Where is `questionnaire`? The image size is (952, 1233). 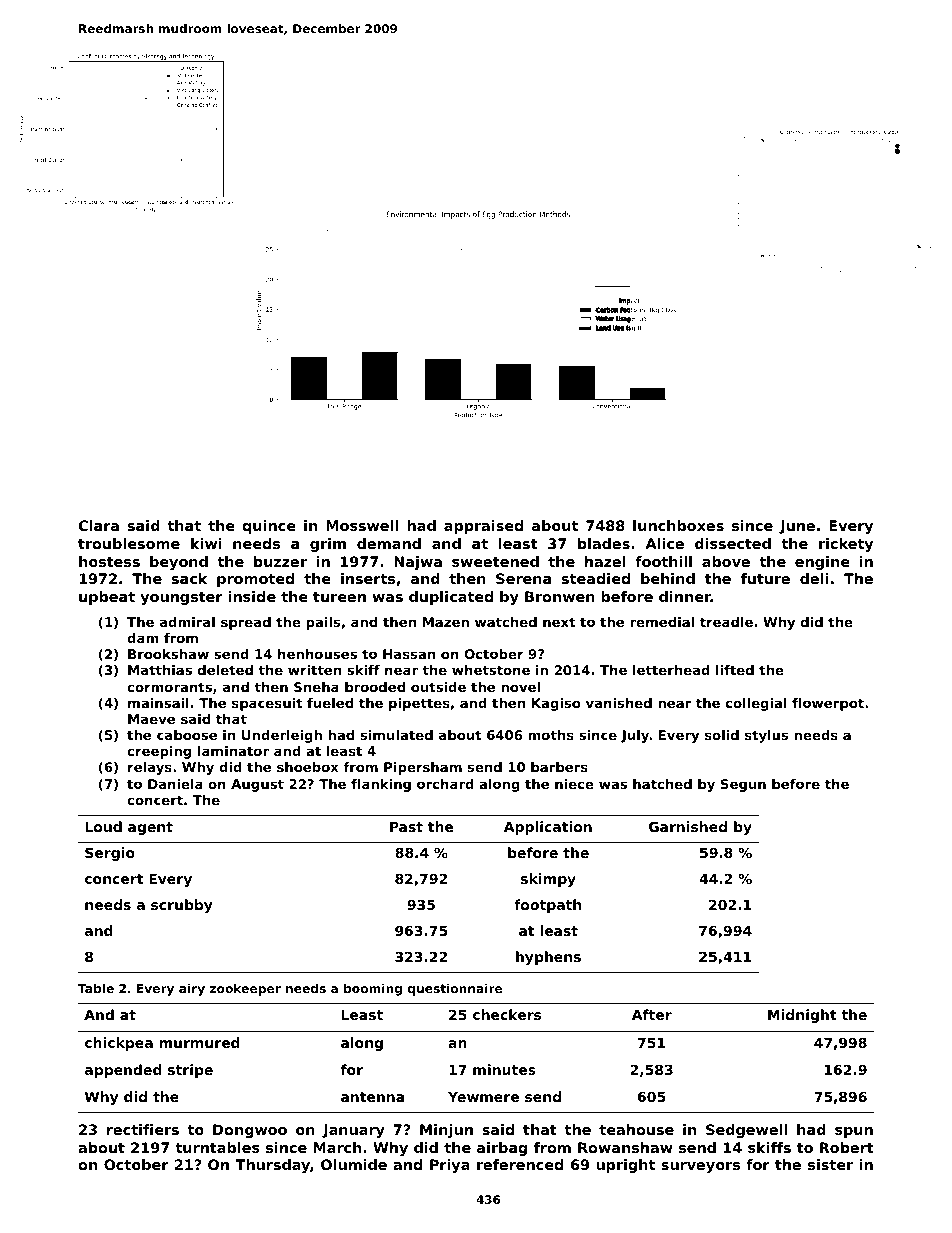 questionnaire is located at coordinates (455, 989).
